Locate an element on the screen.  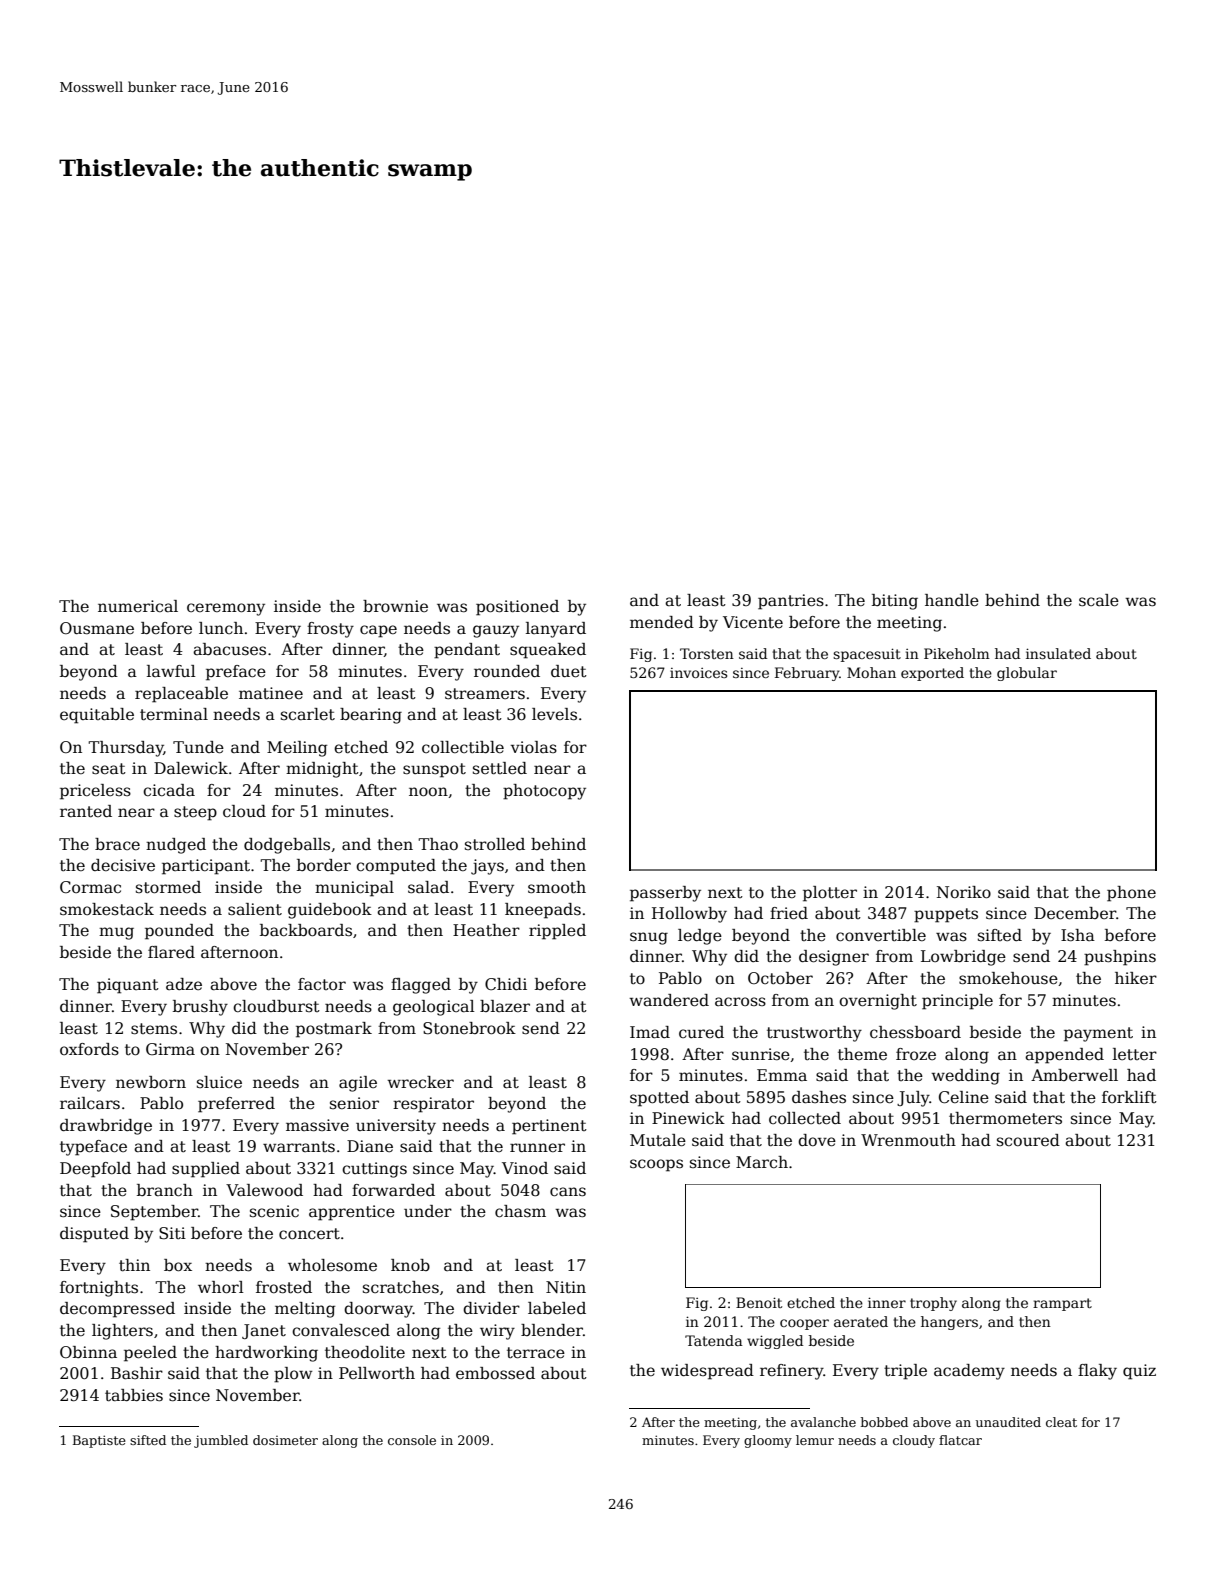
tabbies is located at coordinates (134, 1395).
